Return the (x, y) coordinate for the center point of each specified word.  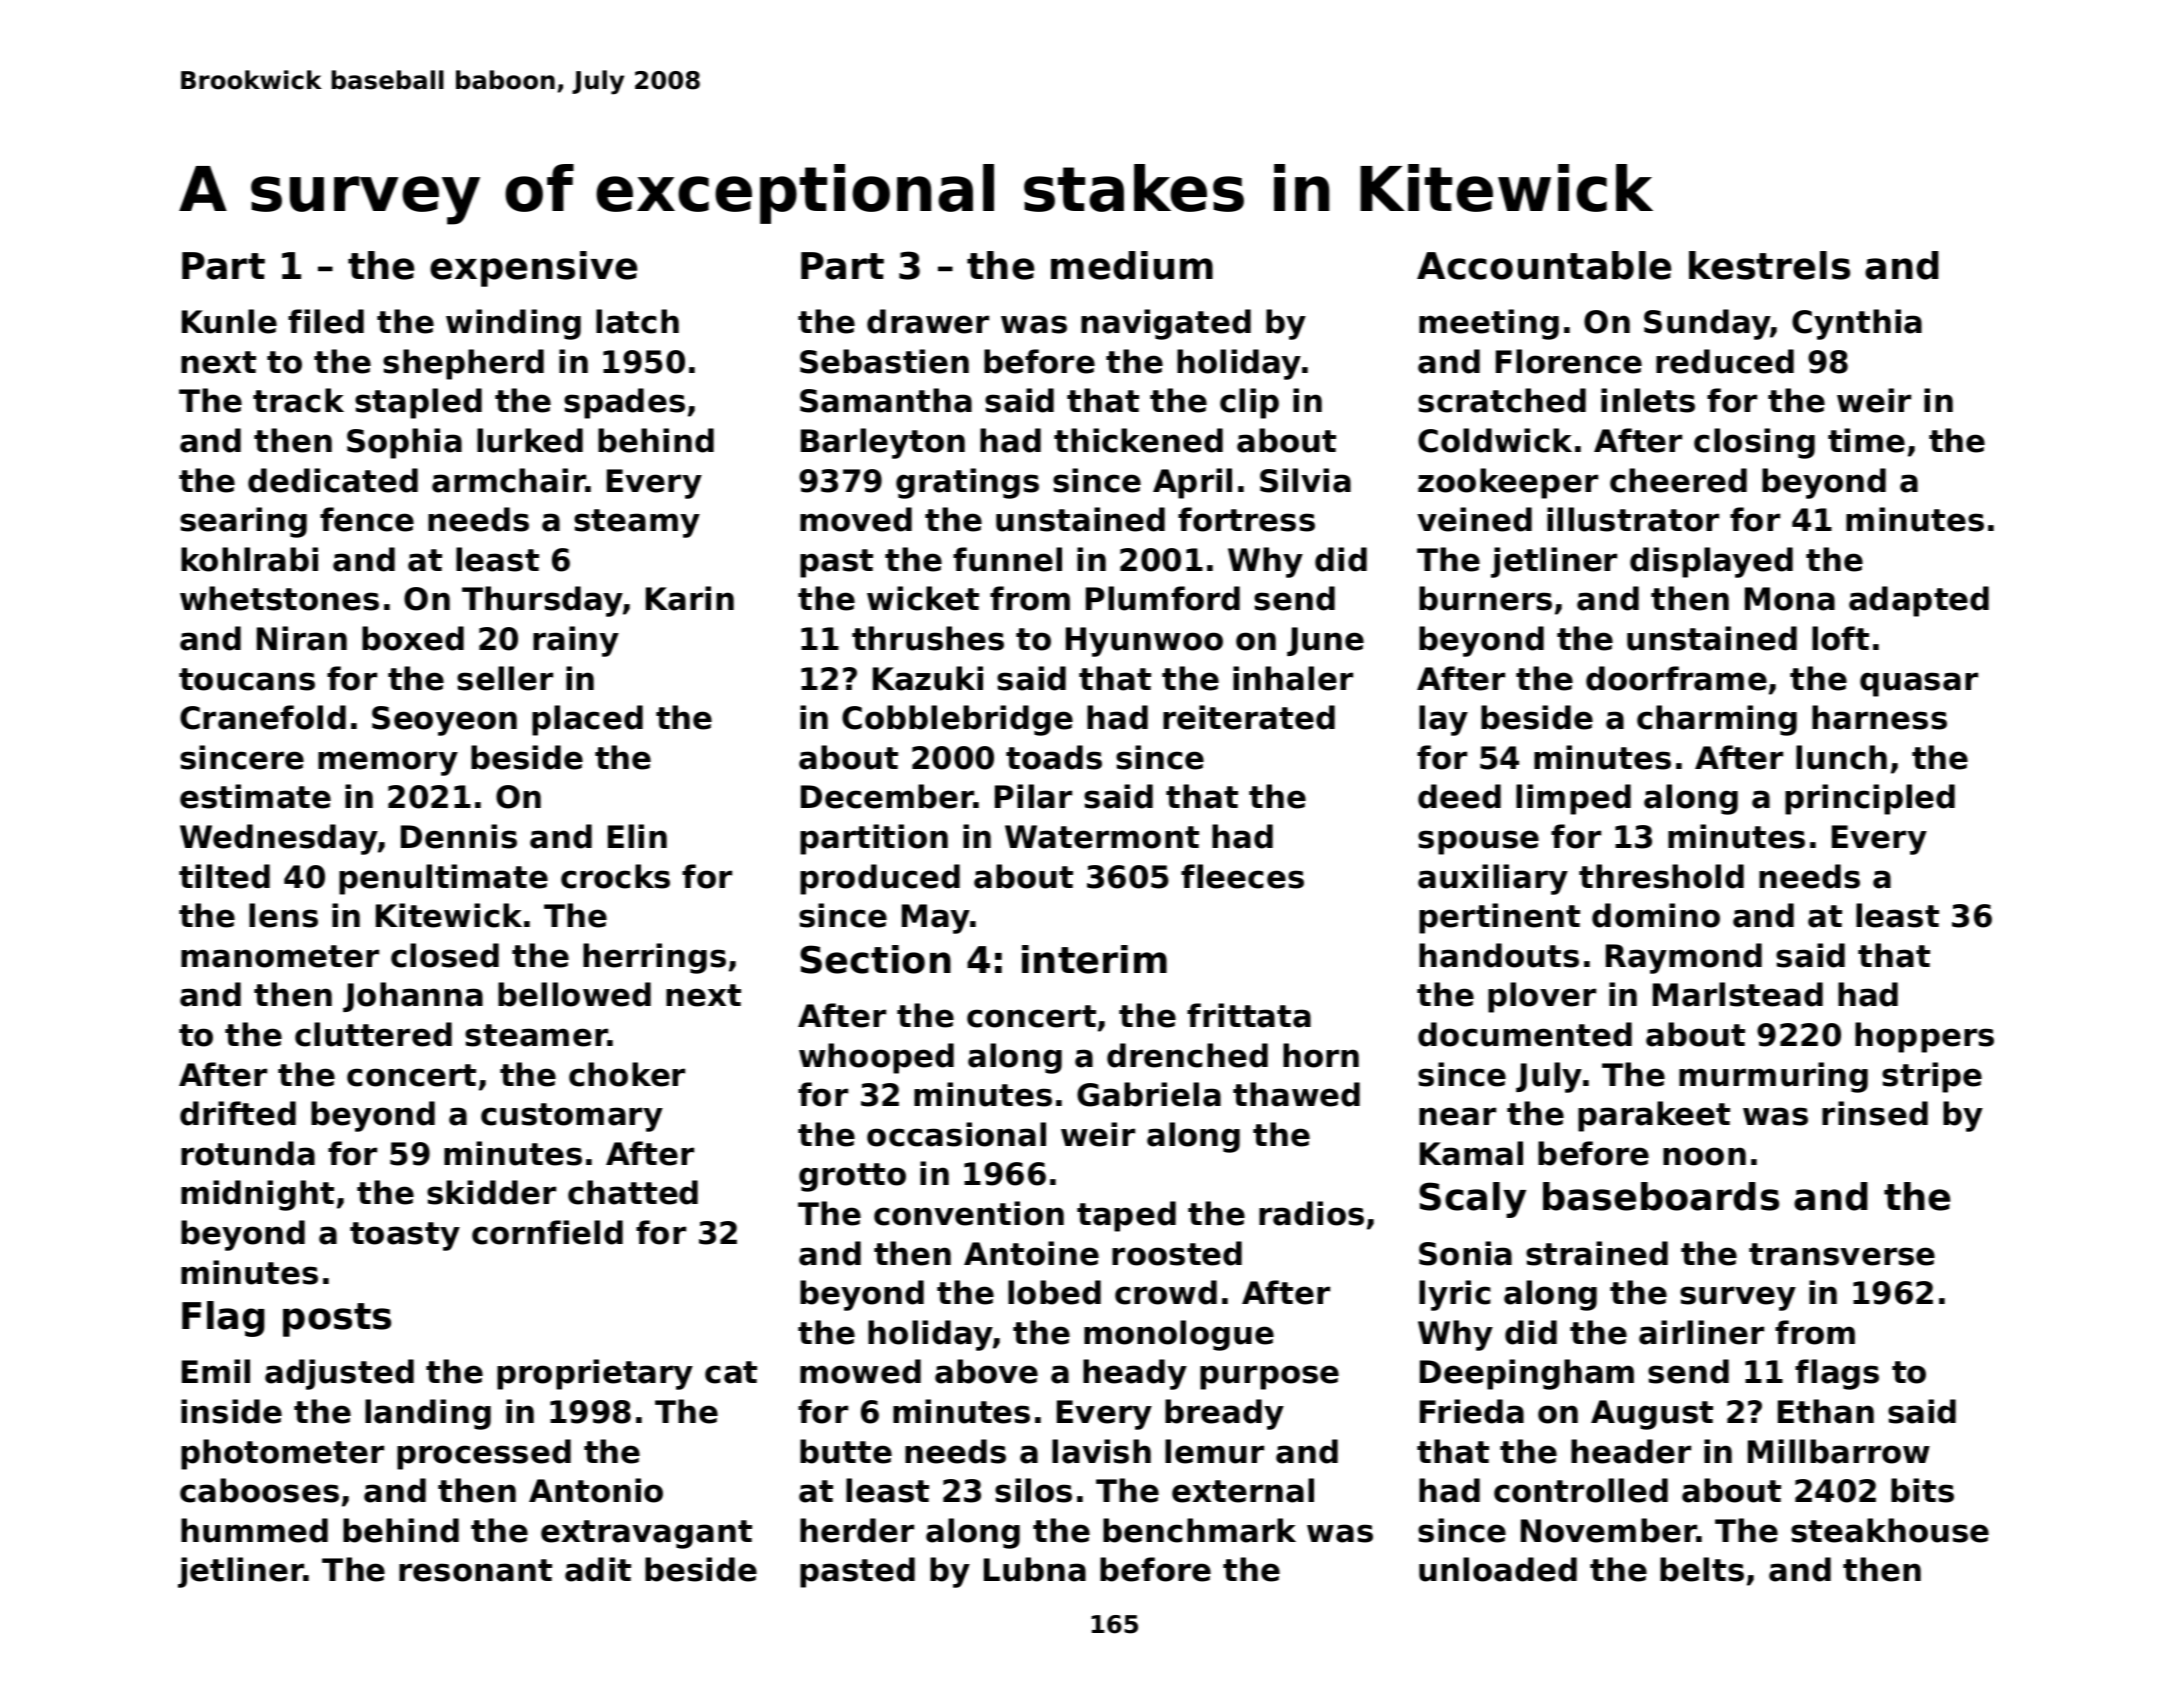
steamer (536, 1035)
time (1866, 440)
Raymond (1684, 958)
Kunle (229, 321)
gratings (967, 483)
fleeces (1242, 876)
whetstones (279, 598)
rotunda (248, 1153)
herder (857, 1530)
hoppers (1924, 1037)
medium (1132, 265)
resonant (475, 1570)
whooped (876, 1058)
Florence (1569, 361)
